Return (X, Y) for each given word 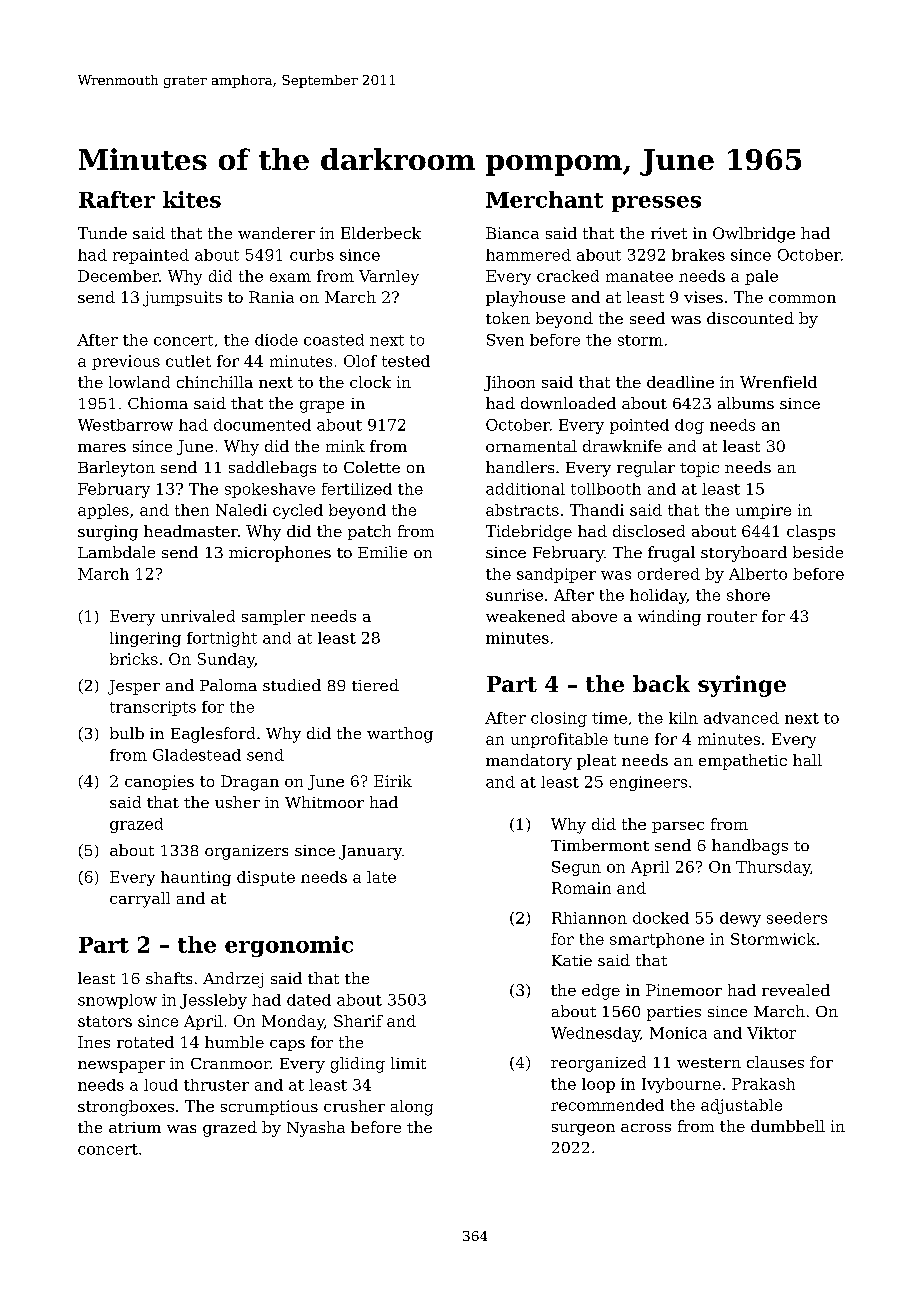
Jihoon (509, 383)
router (732, 616)
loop (598, 1085)
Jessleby (213, 1001)
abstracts (522, 510)
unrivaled (198, 616)
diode (276, 340)
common (802, 299)
